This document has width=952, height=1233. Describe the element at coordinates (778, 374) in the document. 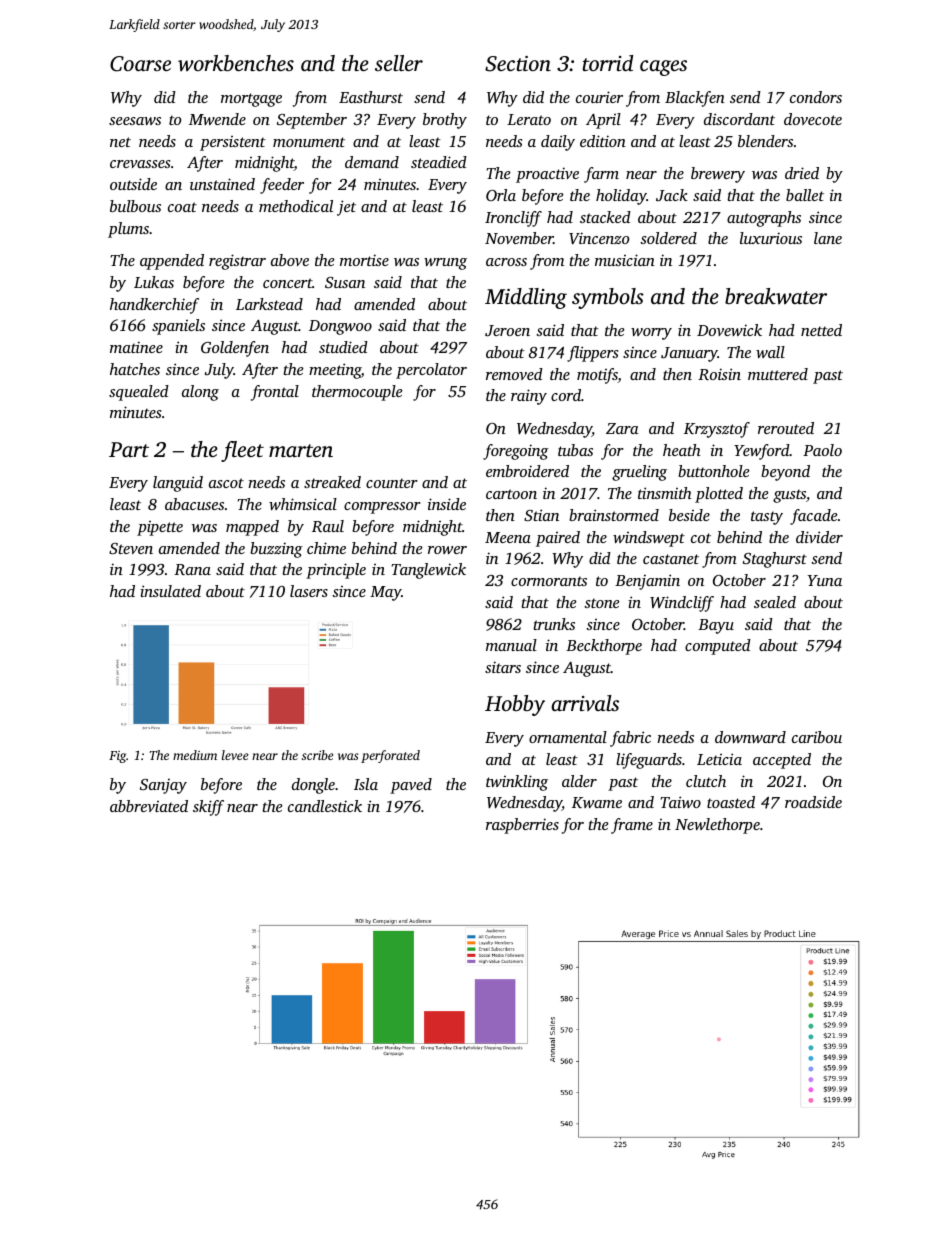

I see `muttered` at that location.
